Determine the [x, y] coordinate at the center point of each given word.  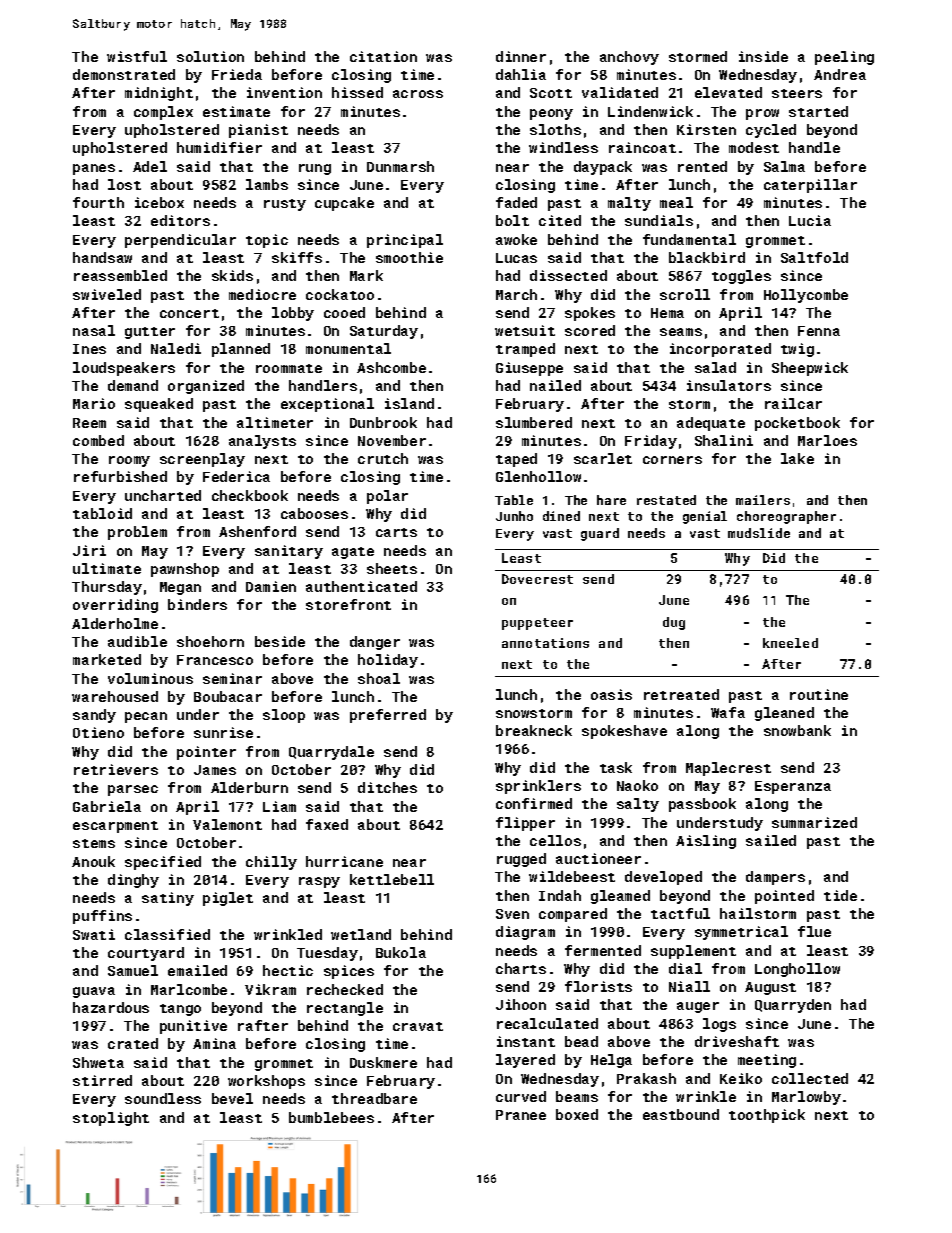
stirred [102, 1080]
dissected [568, 275]
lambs [267, 184]
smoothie [409, 257]
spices [349, 972]
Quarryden [793, 1006]
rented [702, 166]
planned [241, 350]
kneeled [790, 643]
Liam [279, 806]
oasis [611, 694]
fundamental [689, 239]
